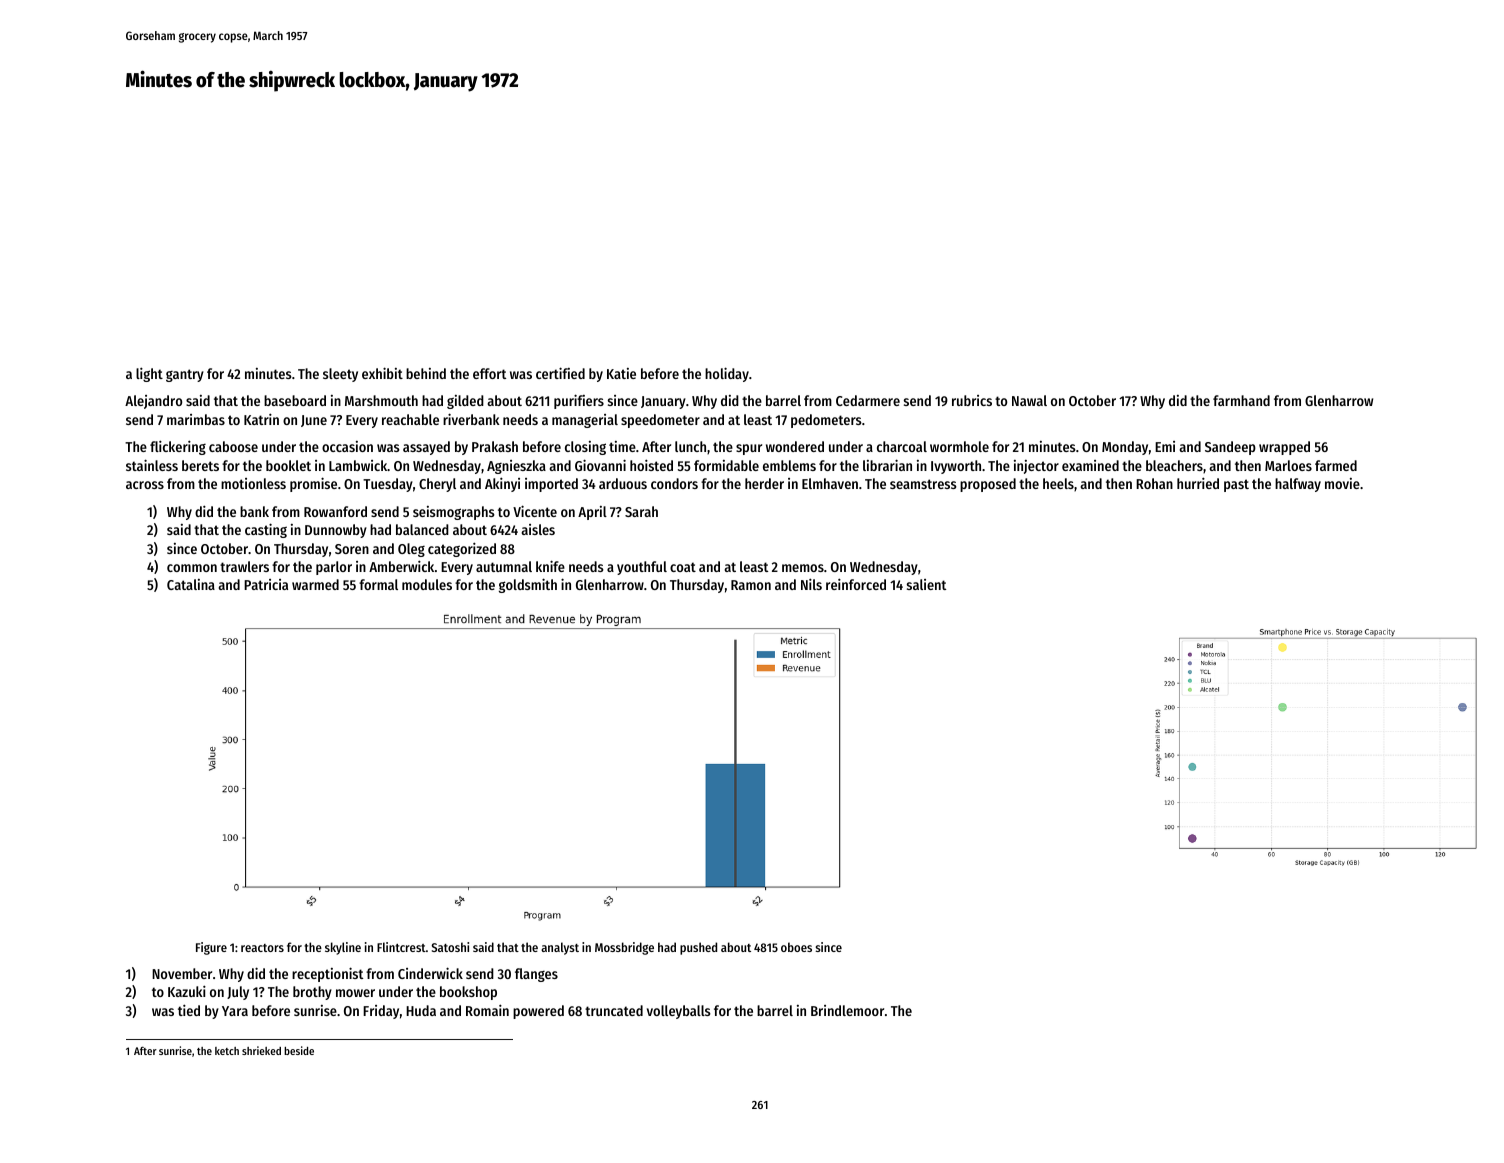 The image size is (1504, 1163). I want to click on movie, so click(1342, 483).
